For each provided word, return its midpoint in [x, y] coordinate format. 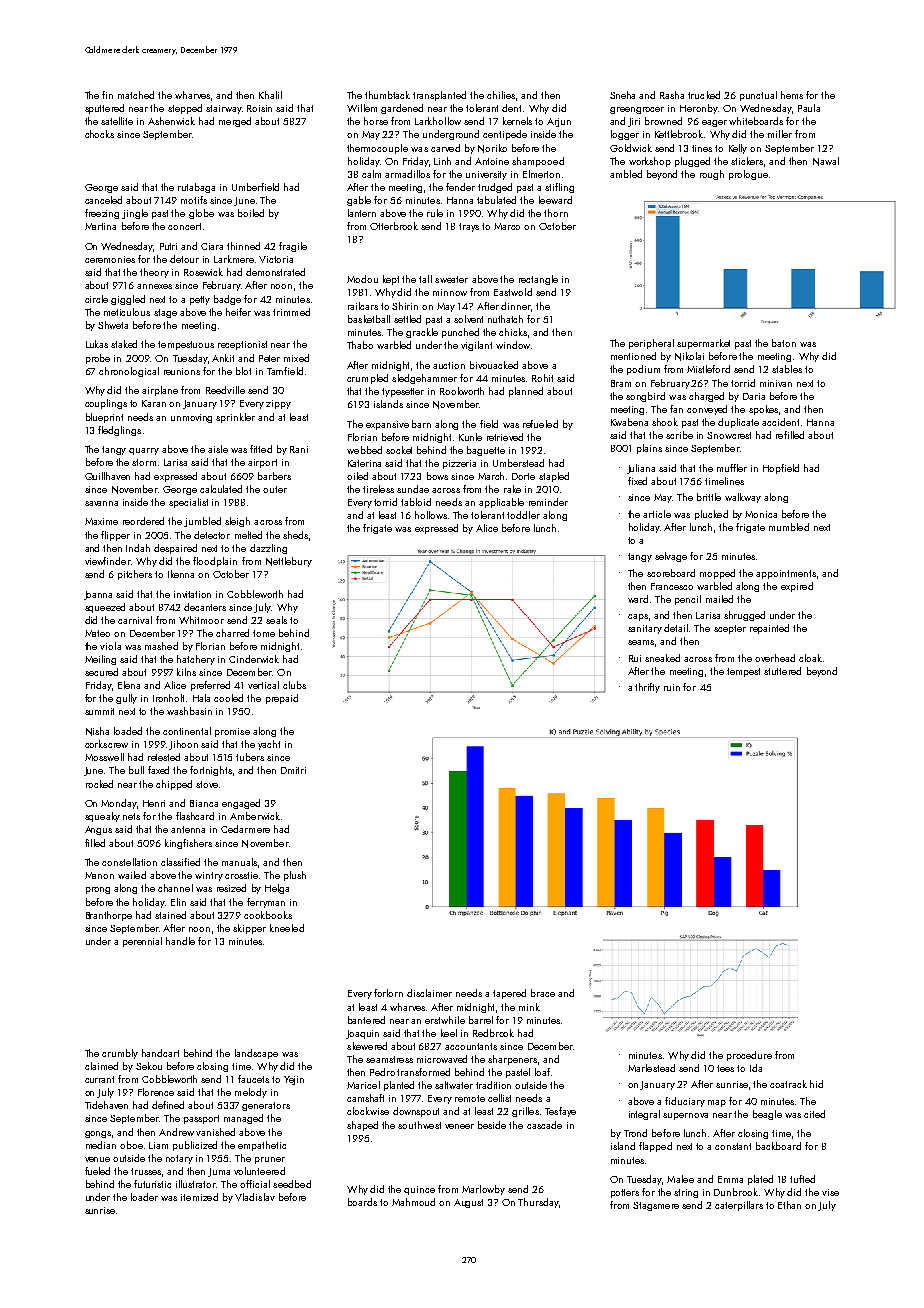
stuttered [782, 671]
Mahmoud [413, 1202]
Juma [219, 1172]
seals [276, 620]
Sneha [622, 95]
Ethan [789, 1205]
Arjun [559, 122]
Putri [168, 246]
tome [264, 633]
